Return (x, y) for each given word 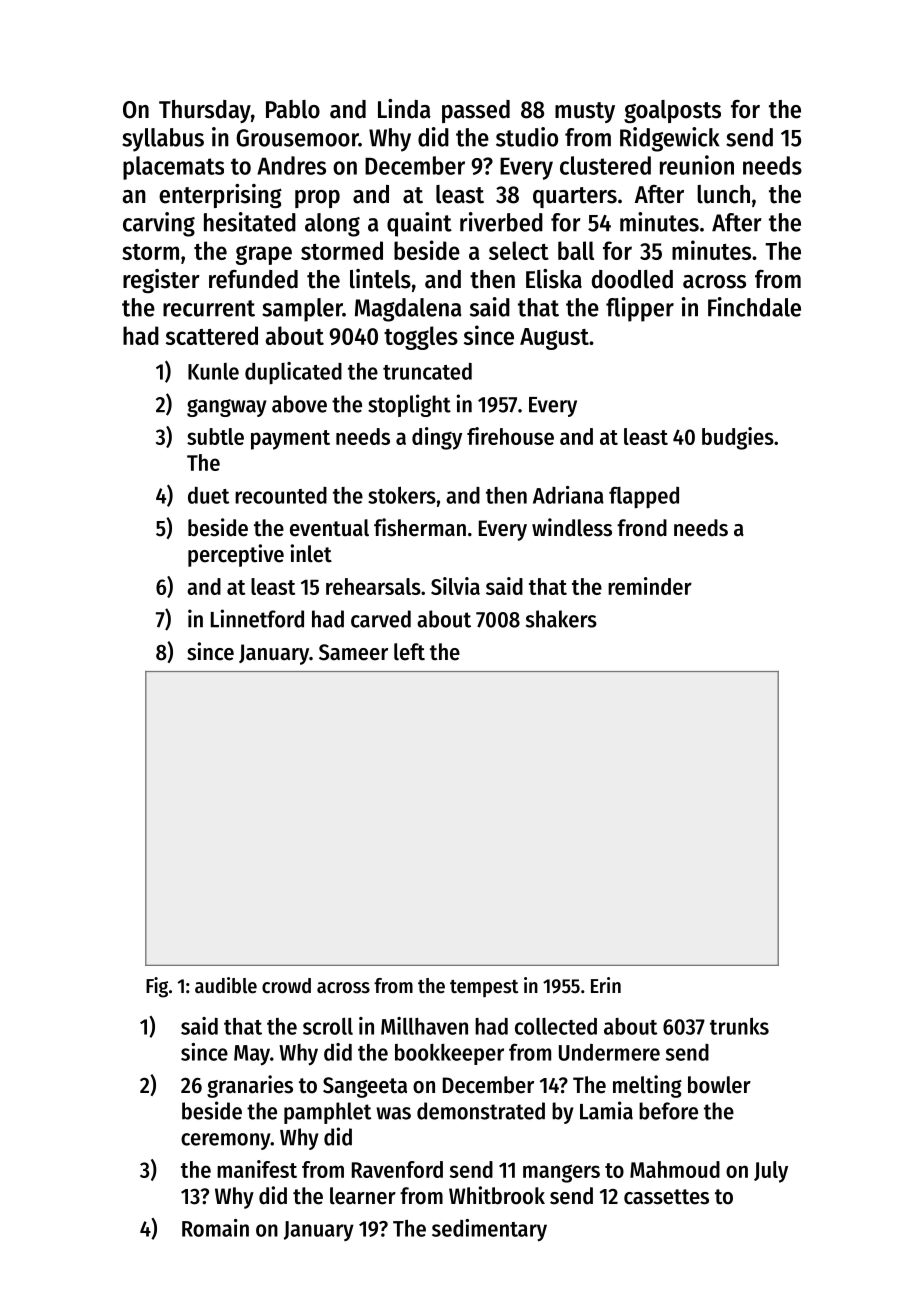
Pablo (293, 109)
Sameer (353, 652)
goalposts (672, 111)
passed (476, 111)
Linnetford (257, 618)
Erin (606, 985)
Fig (157, 987)
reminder (650, 586)
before (668, 1111)
